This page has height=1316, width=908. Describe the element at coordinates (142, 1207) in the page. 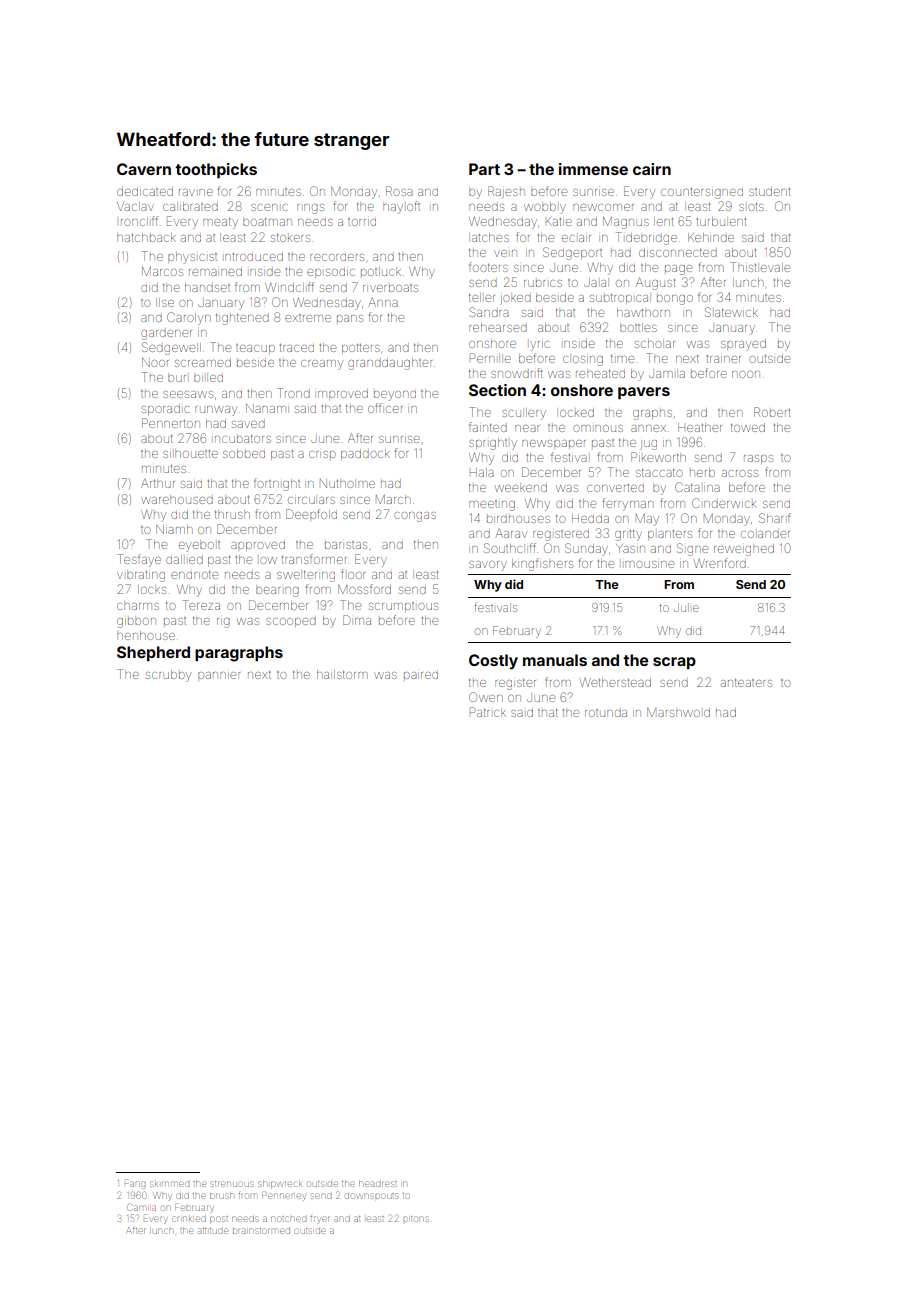

I see `Camila` at that location.
